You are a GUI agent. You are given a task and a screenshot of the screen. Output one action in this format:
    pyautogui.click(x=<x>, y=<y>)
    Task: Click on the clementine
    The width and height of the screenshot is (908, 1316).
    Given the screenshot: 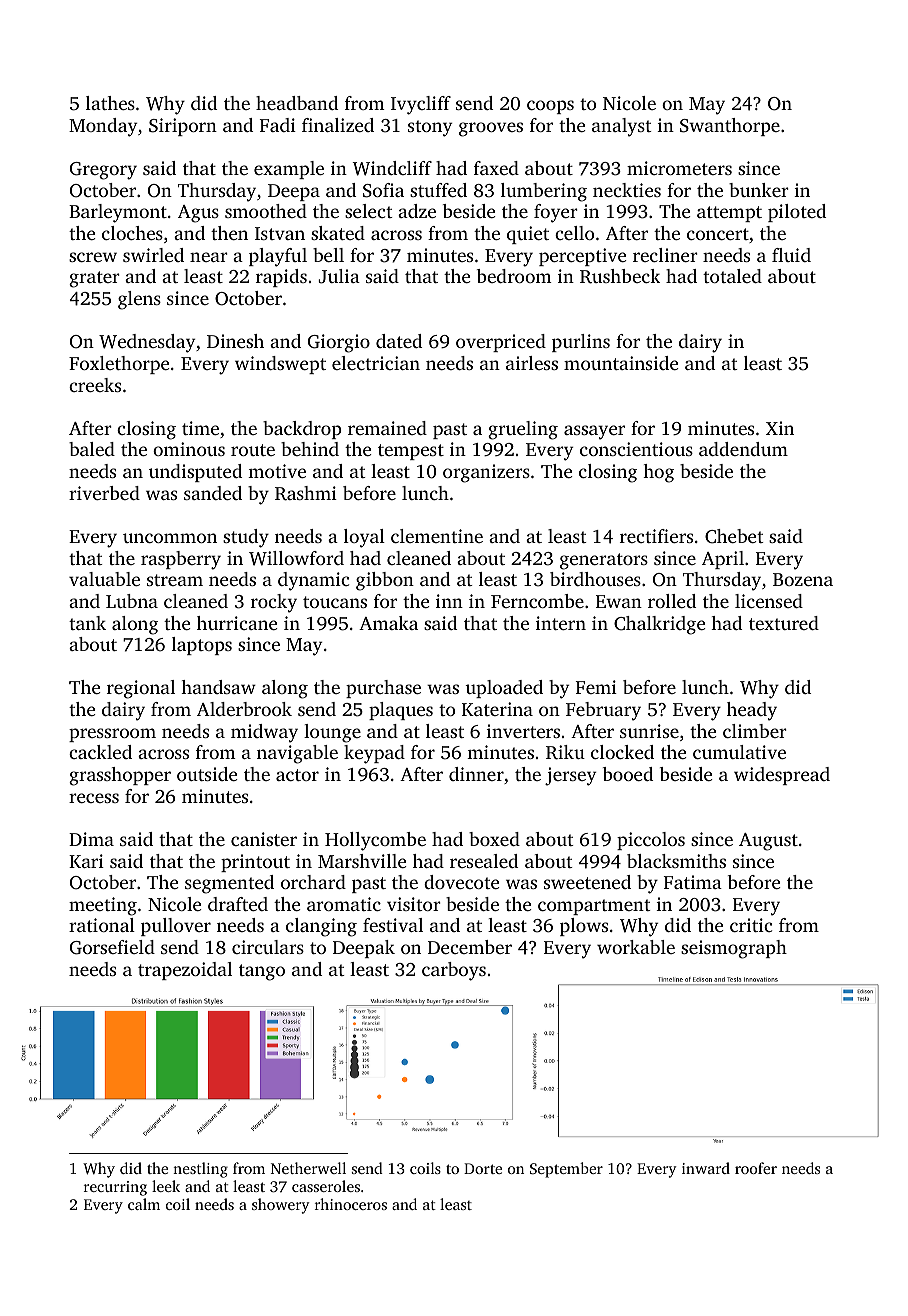 What is the action you would take?
    pyautogui.click(x=437, y=536)
